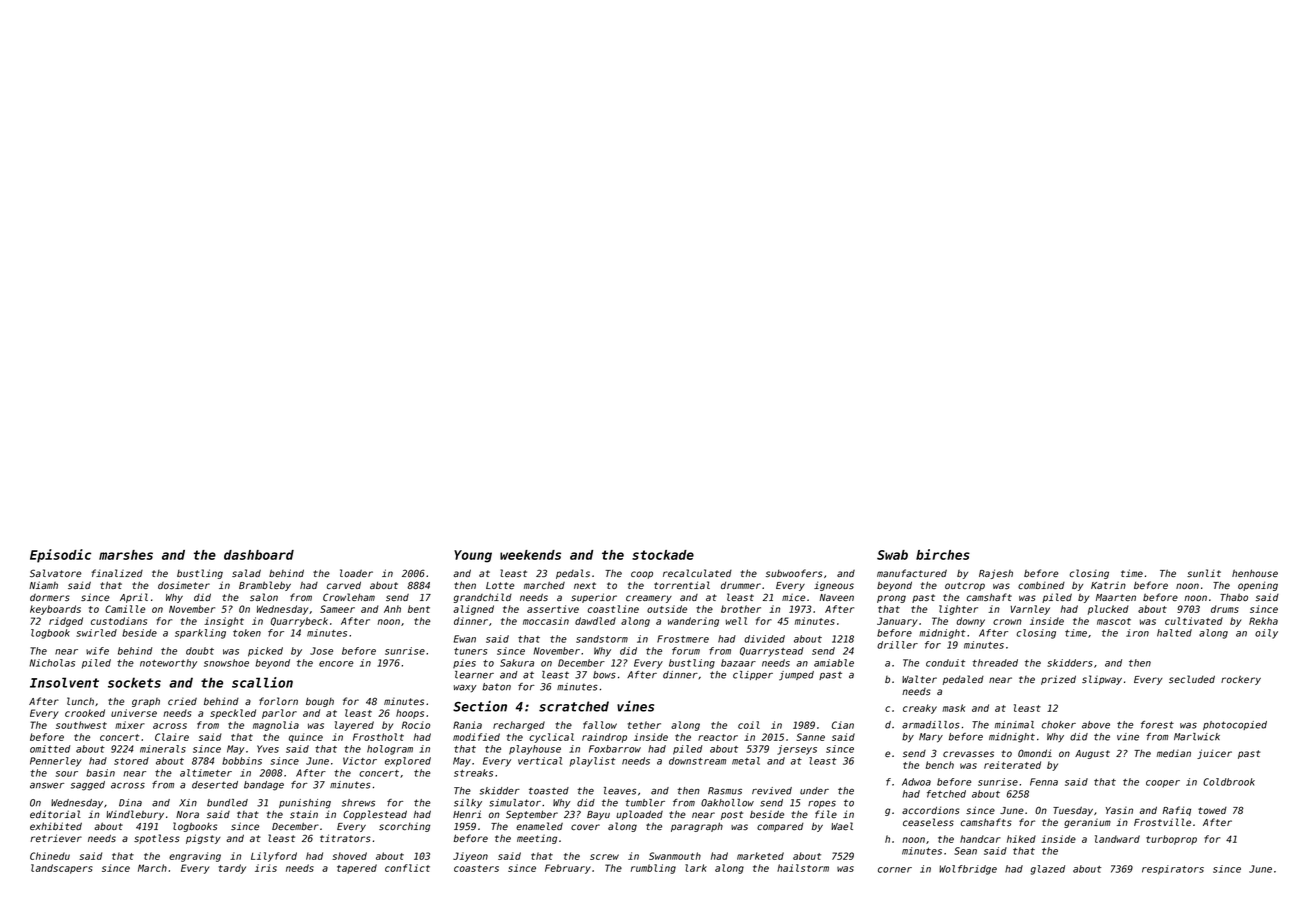  Describe the element at coordinates (62, 869) in the page. I see `landscapers` at that location.
